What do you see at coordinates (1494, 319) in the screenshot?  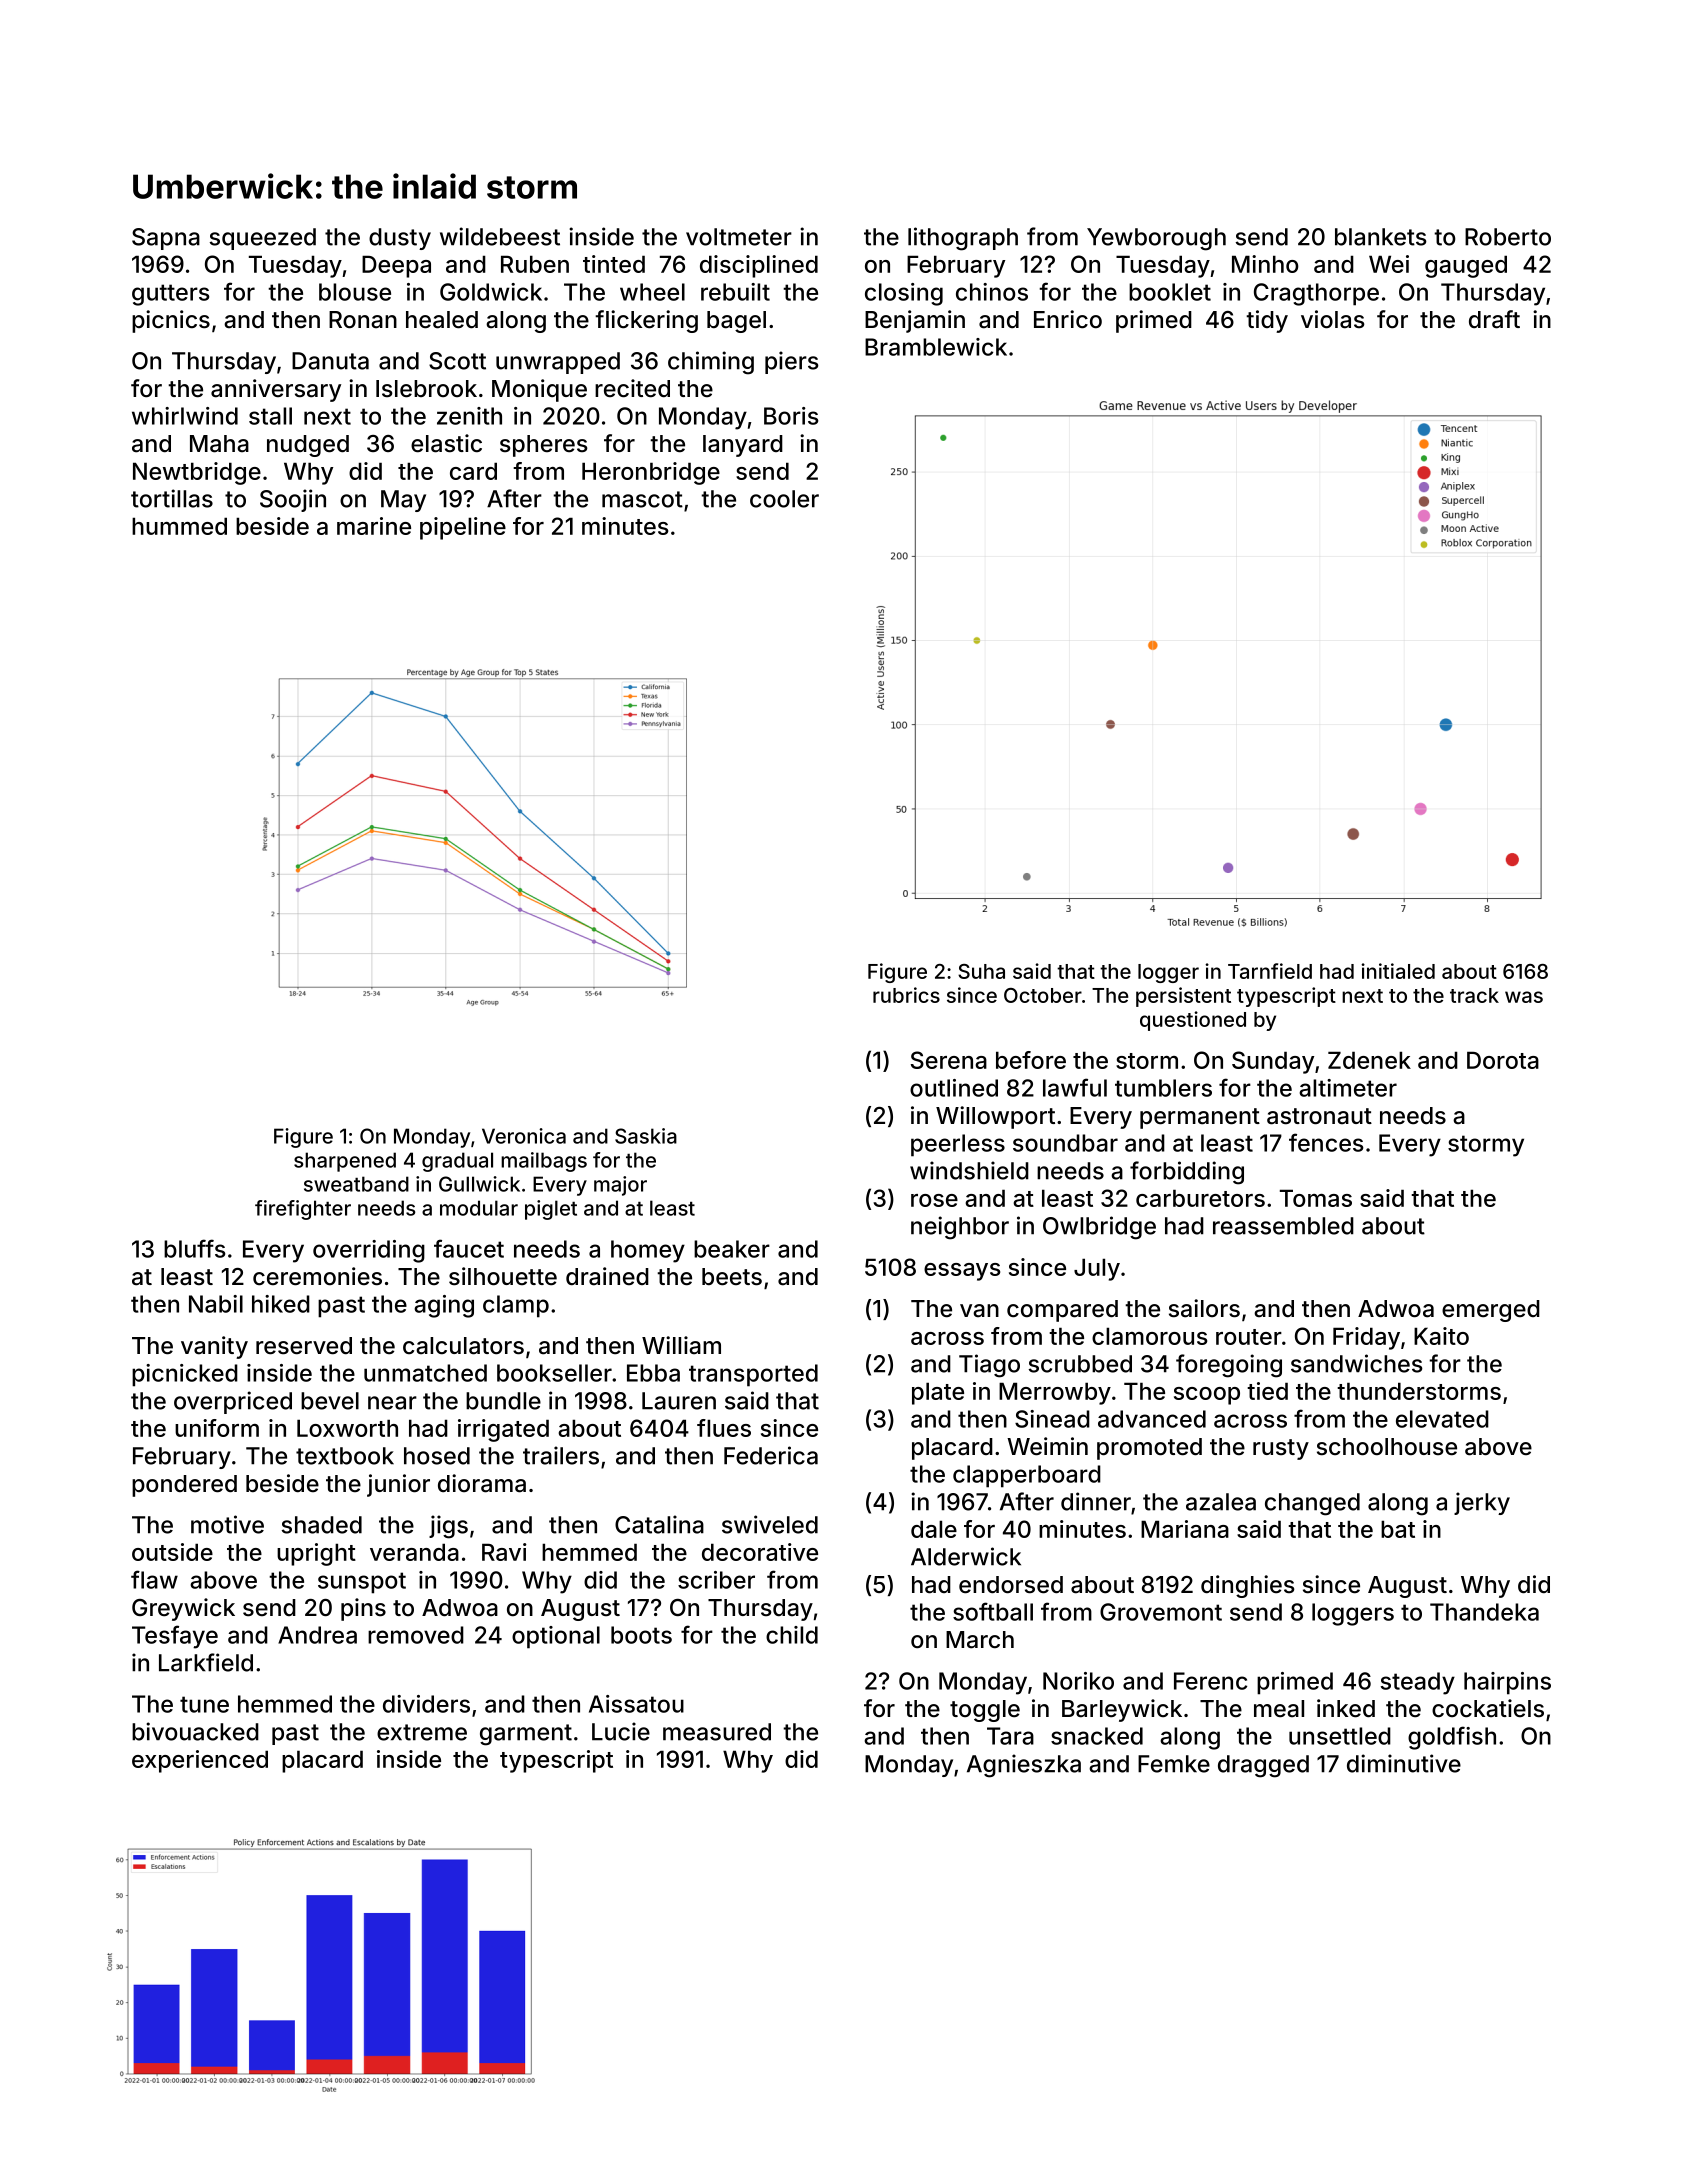 I see `draft` at bounding box center [1494, 319].
